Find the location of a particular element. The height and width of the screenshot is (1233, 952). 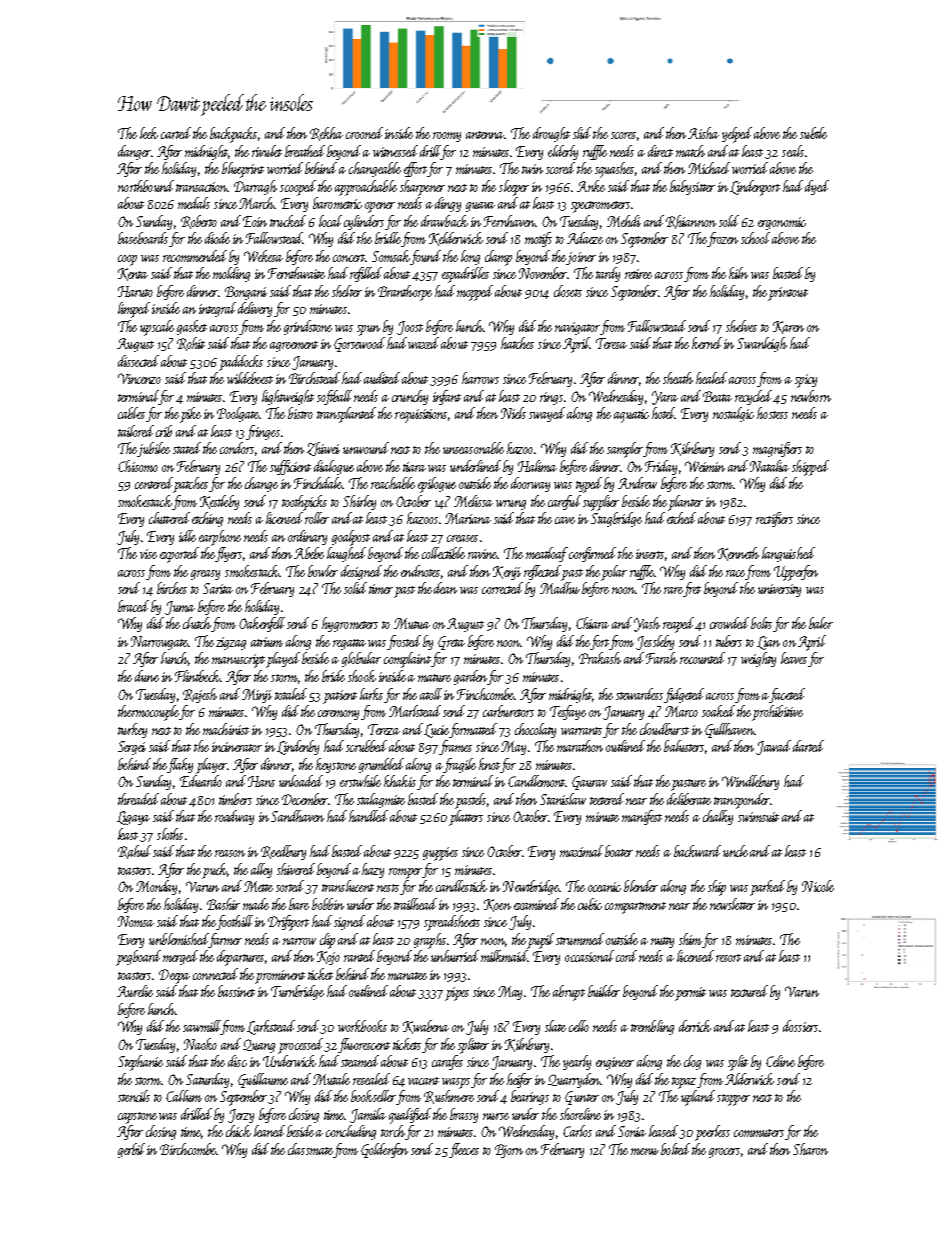

Eoin is located at coordinates (255, 221).
